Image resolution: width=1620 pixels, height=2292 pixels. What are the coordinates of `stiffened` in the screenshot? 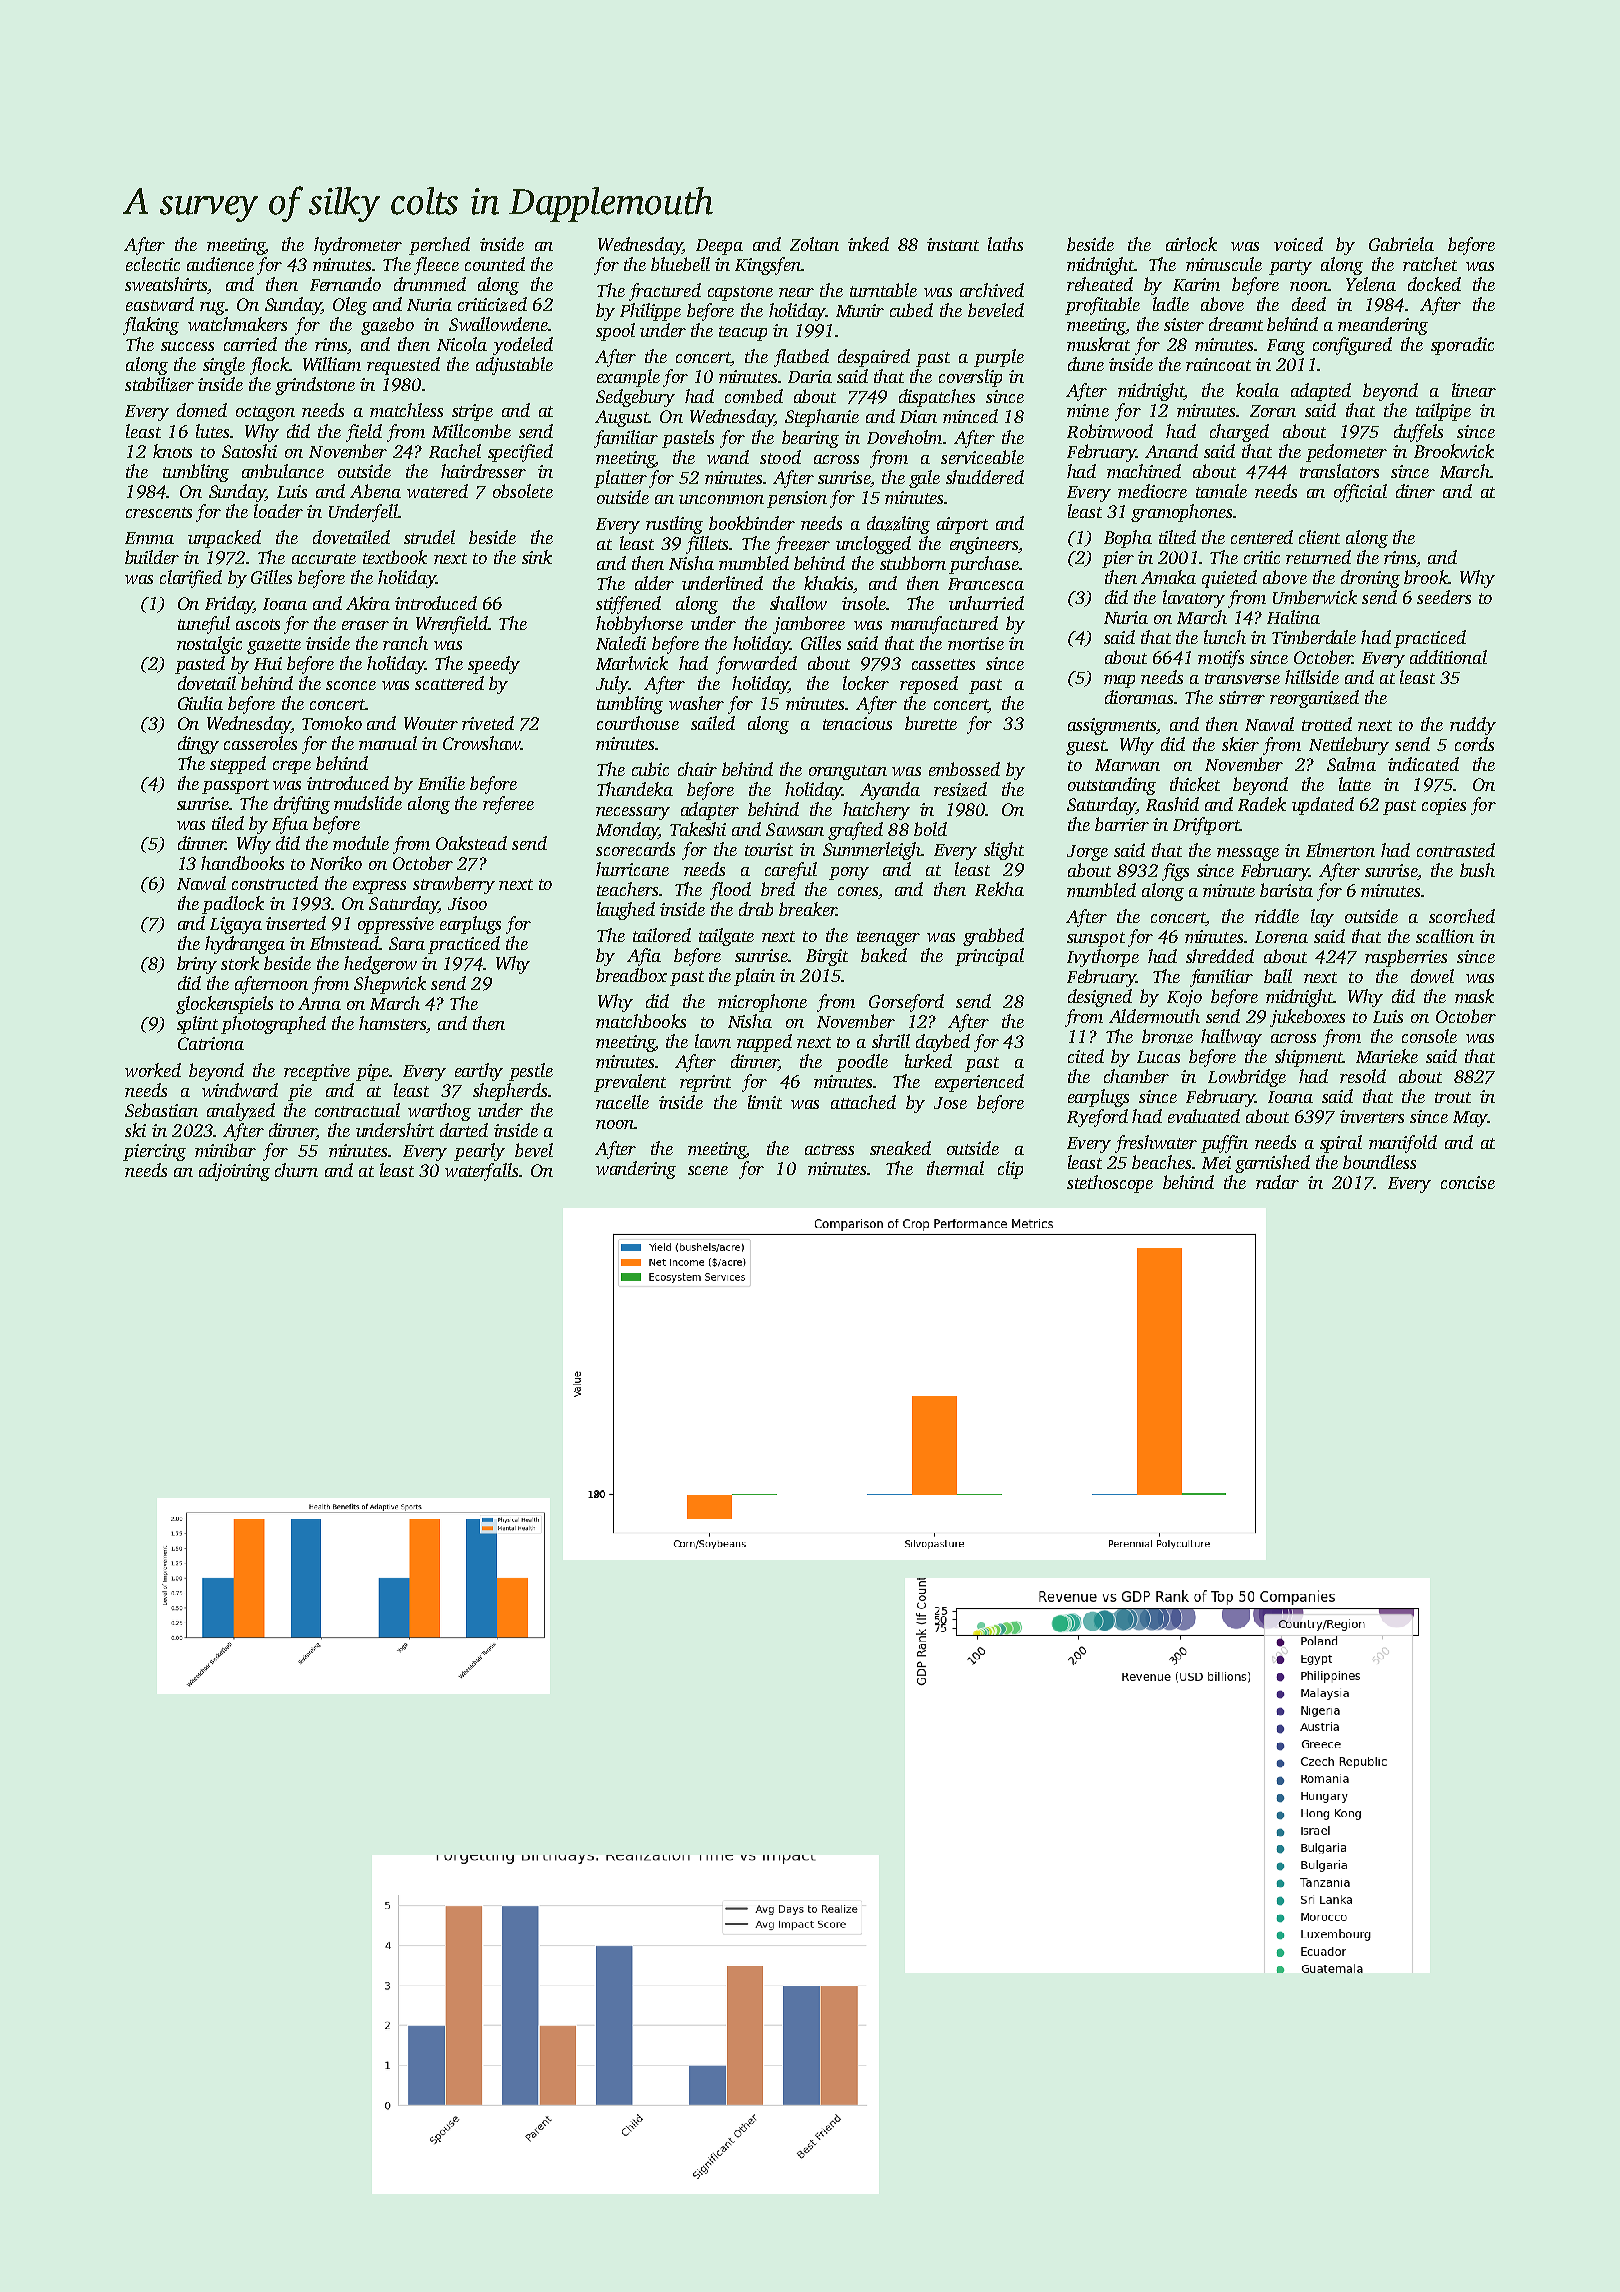 It's located at (628, 605).
